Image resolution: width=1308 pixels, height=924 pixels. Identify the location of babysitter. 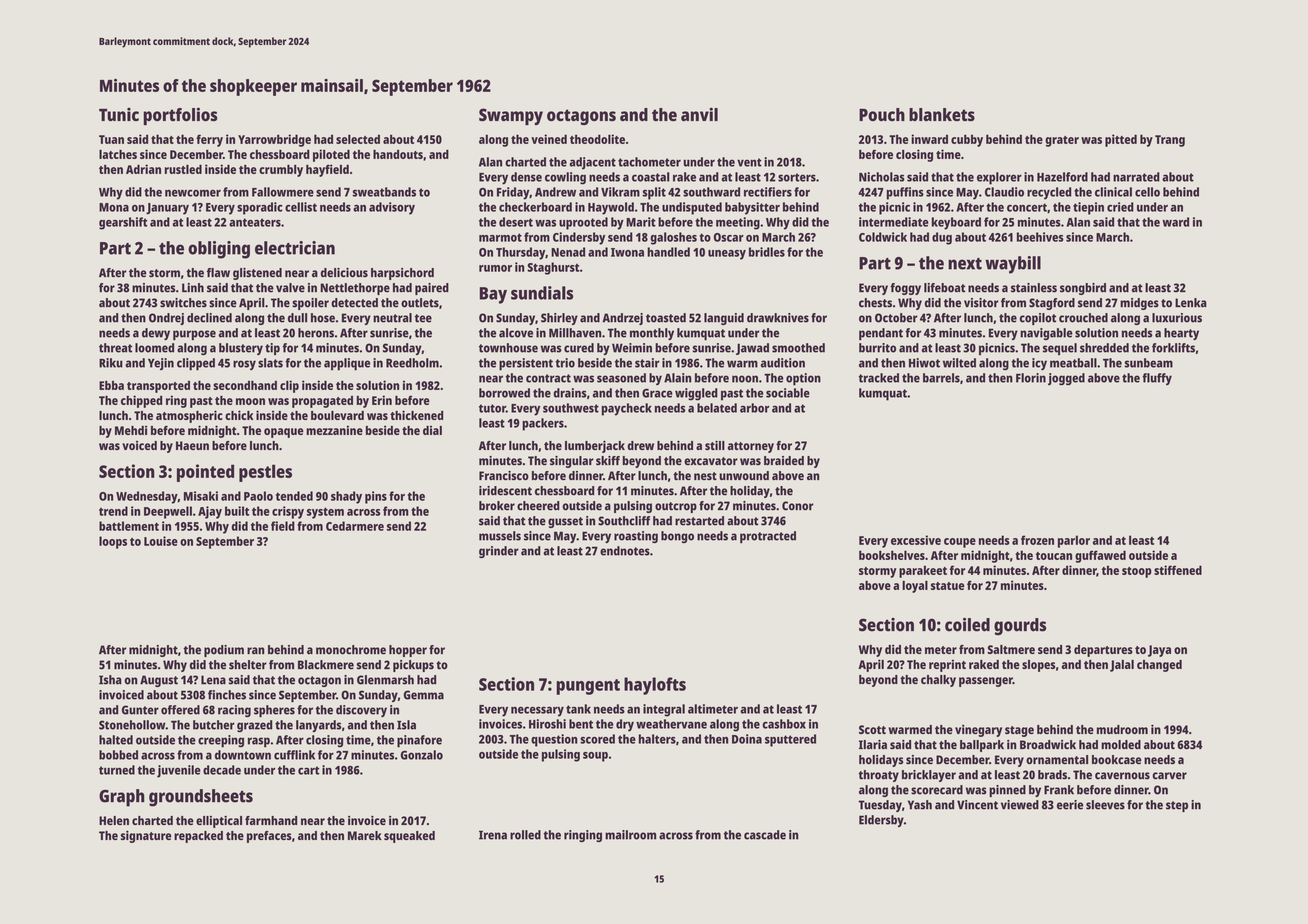
(752, 208).
